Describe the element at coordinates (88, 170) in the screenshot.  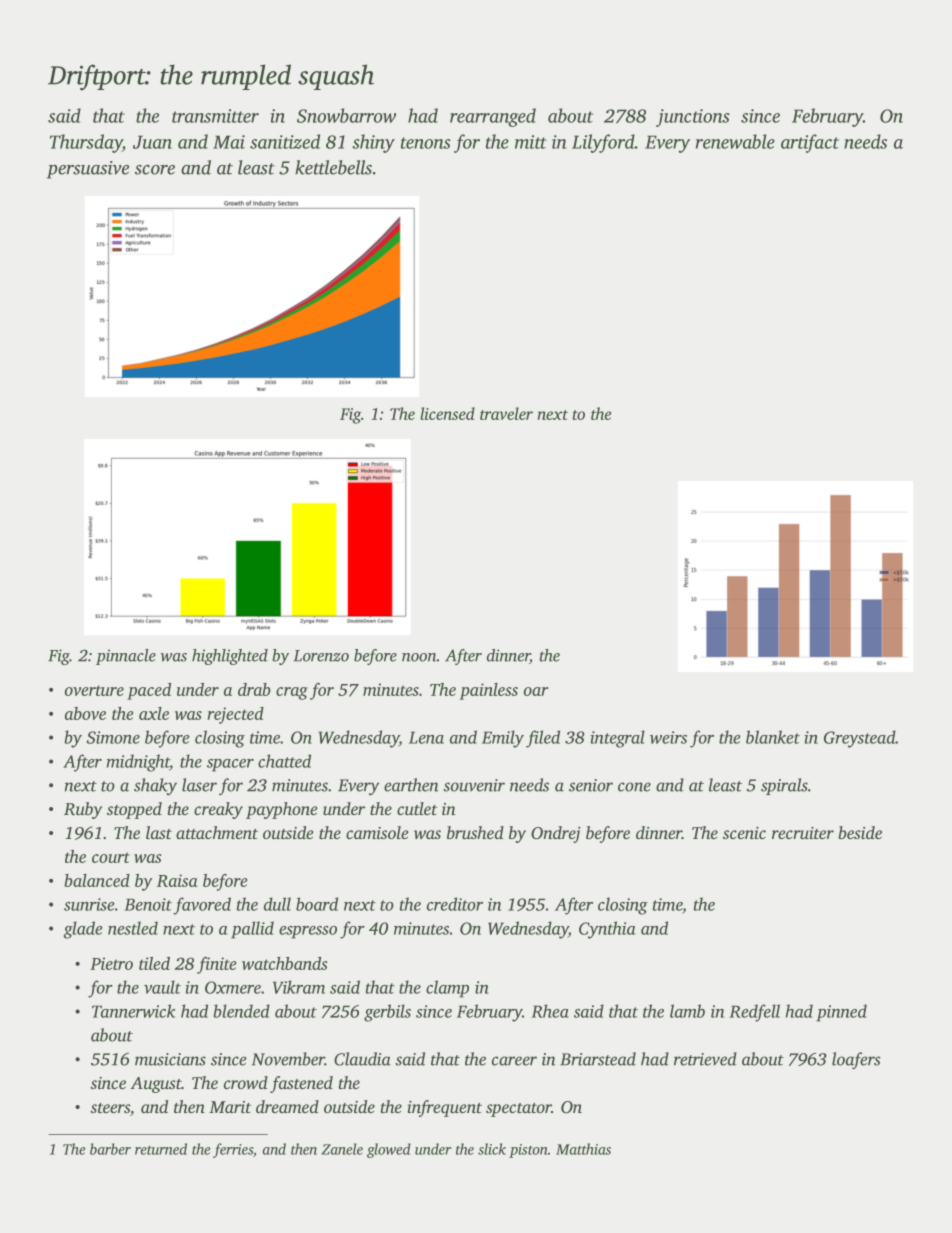
I see `persuasive` at that location.
